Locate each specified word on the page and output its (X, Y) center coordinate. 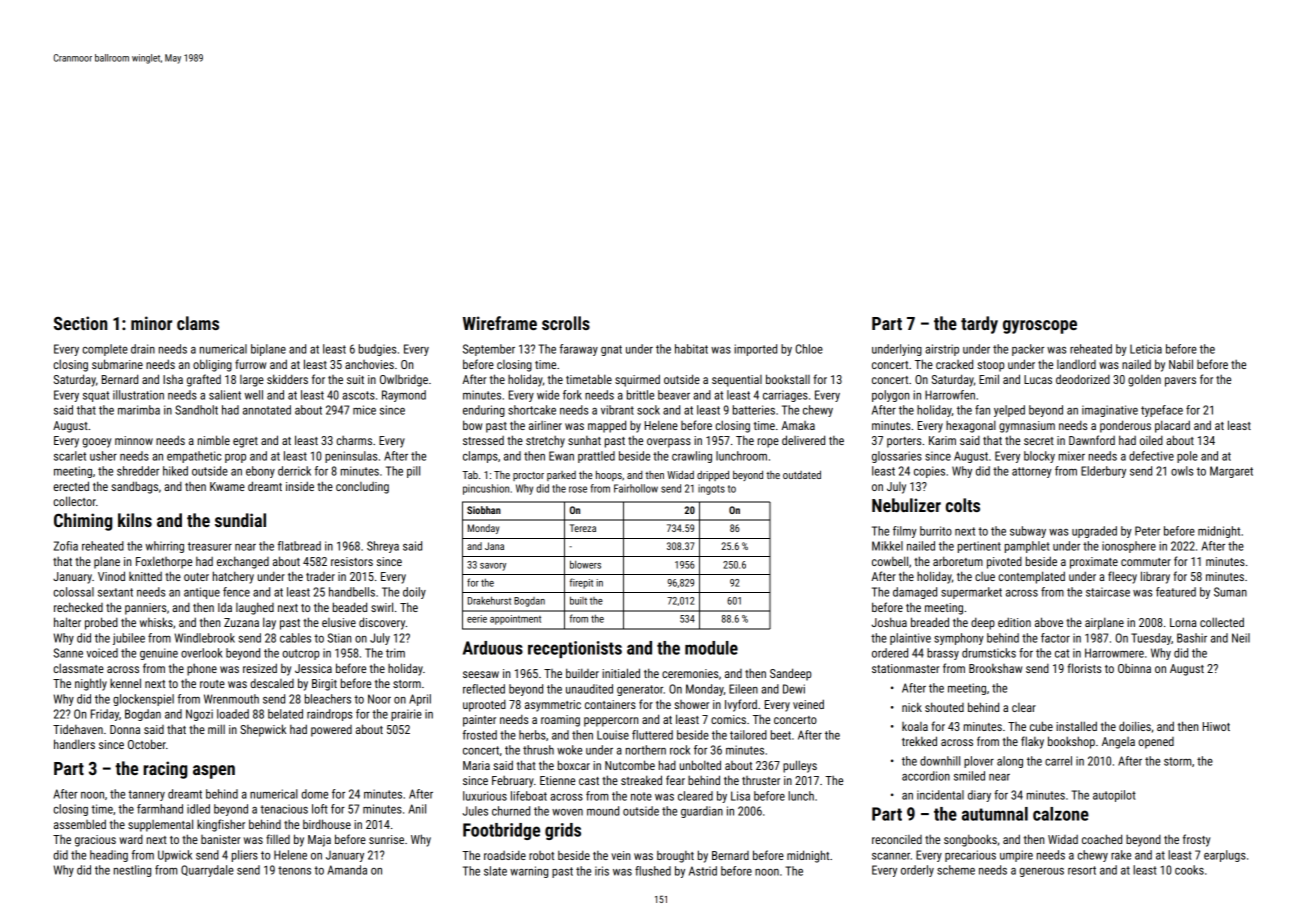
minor (151, 323)
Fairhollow (636, 488)
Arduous (493, 648)
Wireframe (500, 323)
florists (1084, 668)
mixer (1072, 456)
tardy (979, 325)
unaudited (589, 689)
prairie (406, 715)
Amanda (347, 870)
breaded (930, 622)
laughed (255, 608)
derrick (294, 471)
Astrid (703, 871)
